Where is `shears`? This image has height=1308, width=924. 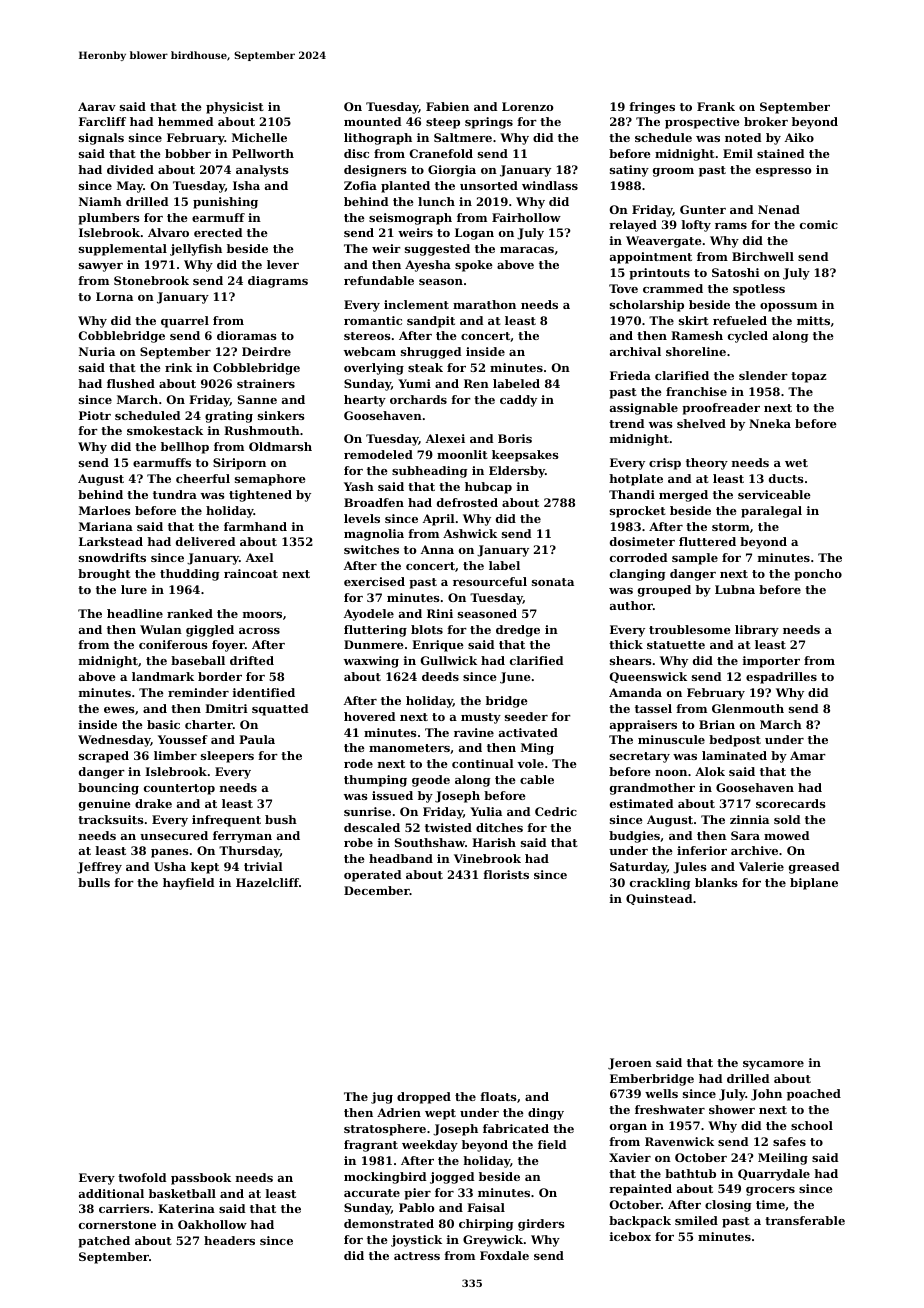
shears is located at coordinates (631, 660).
